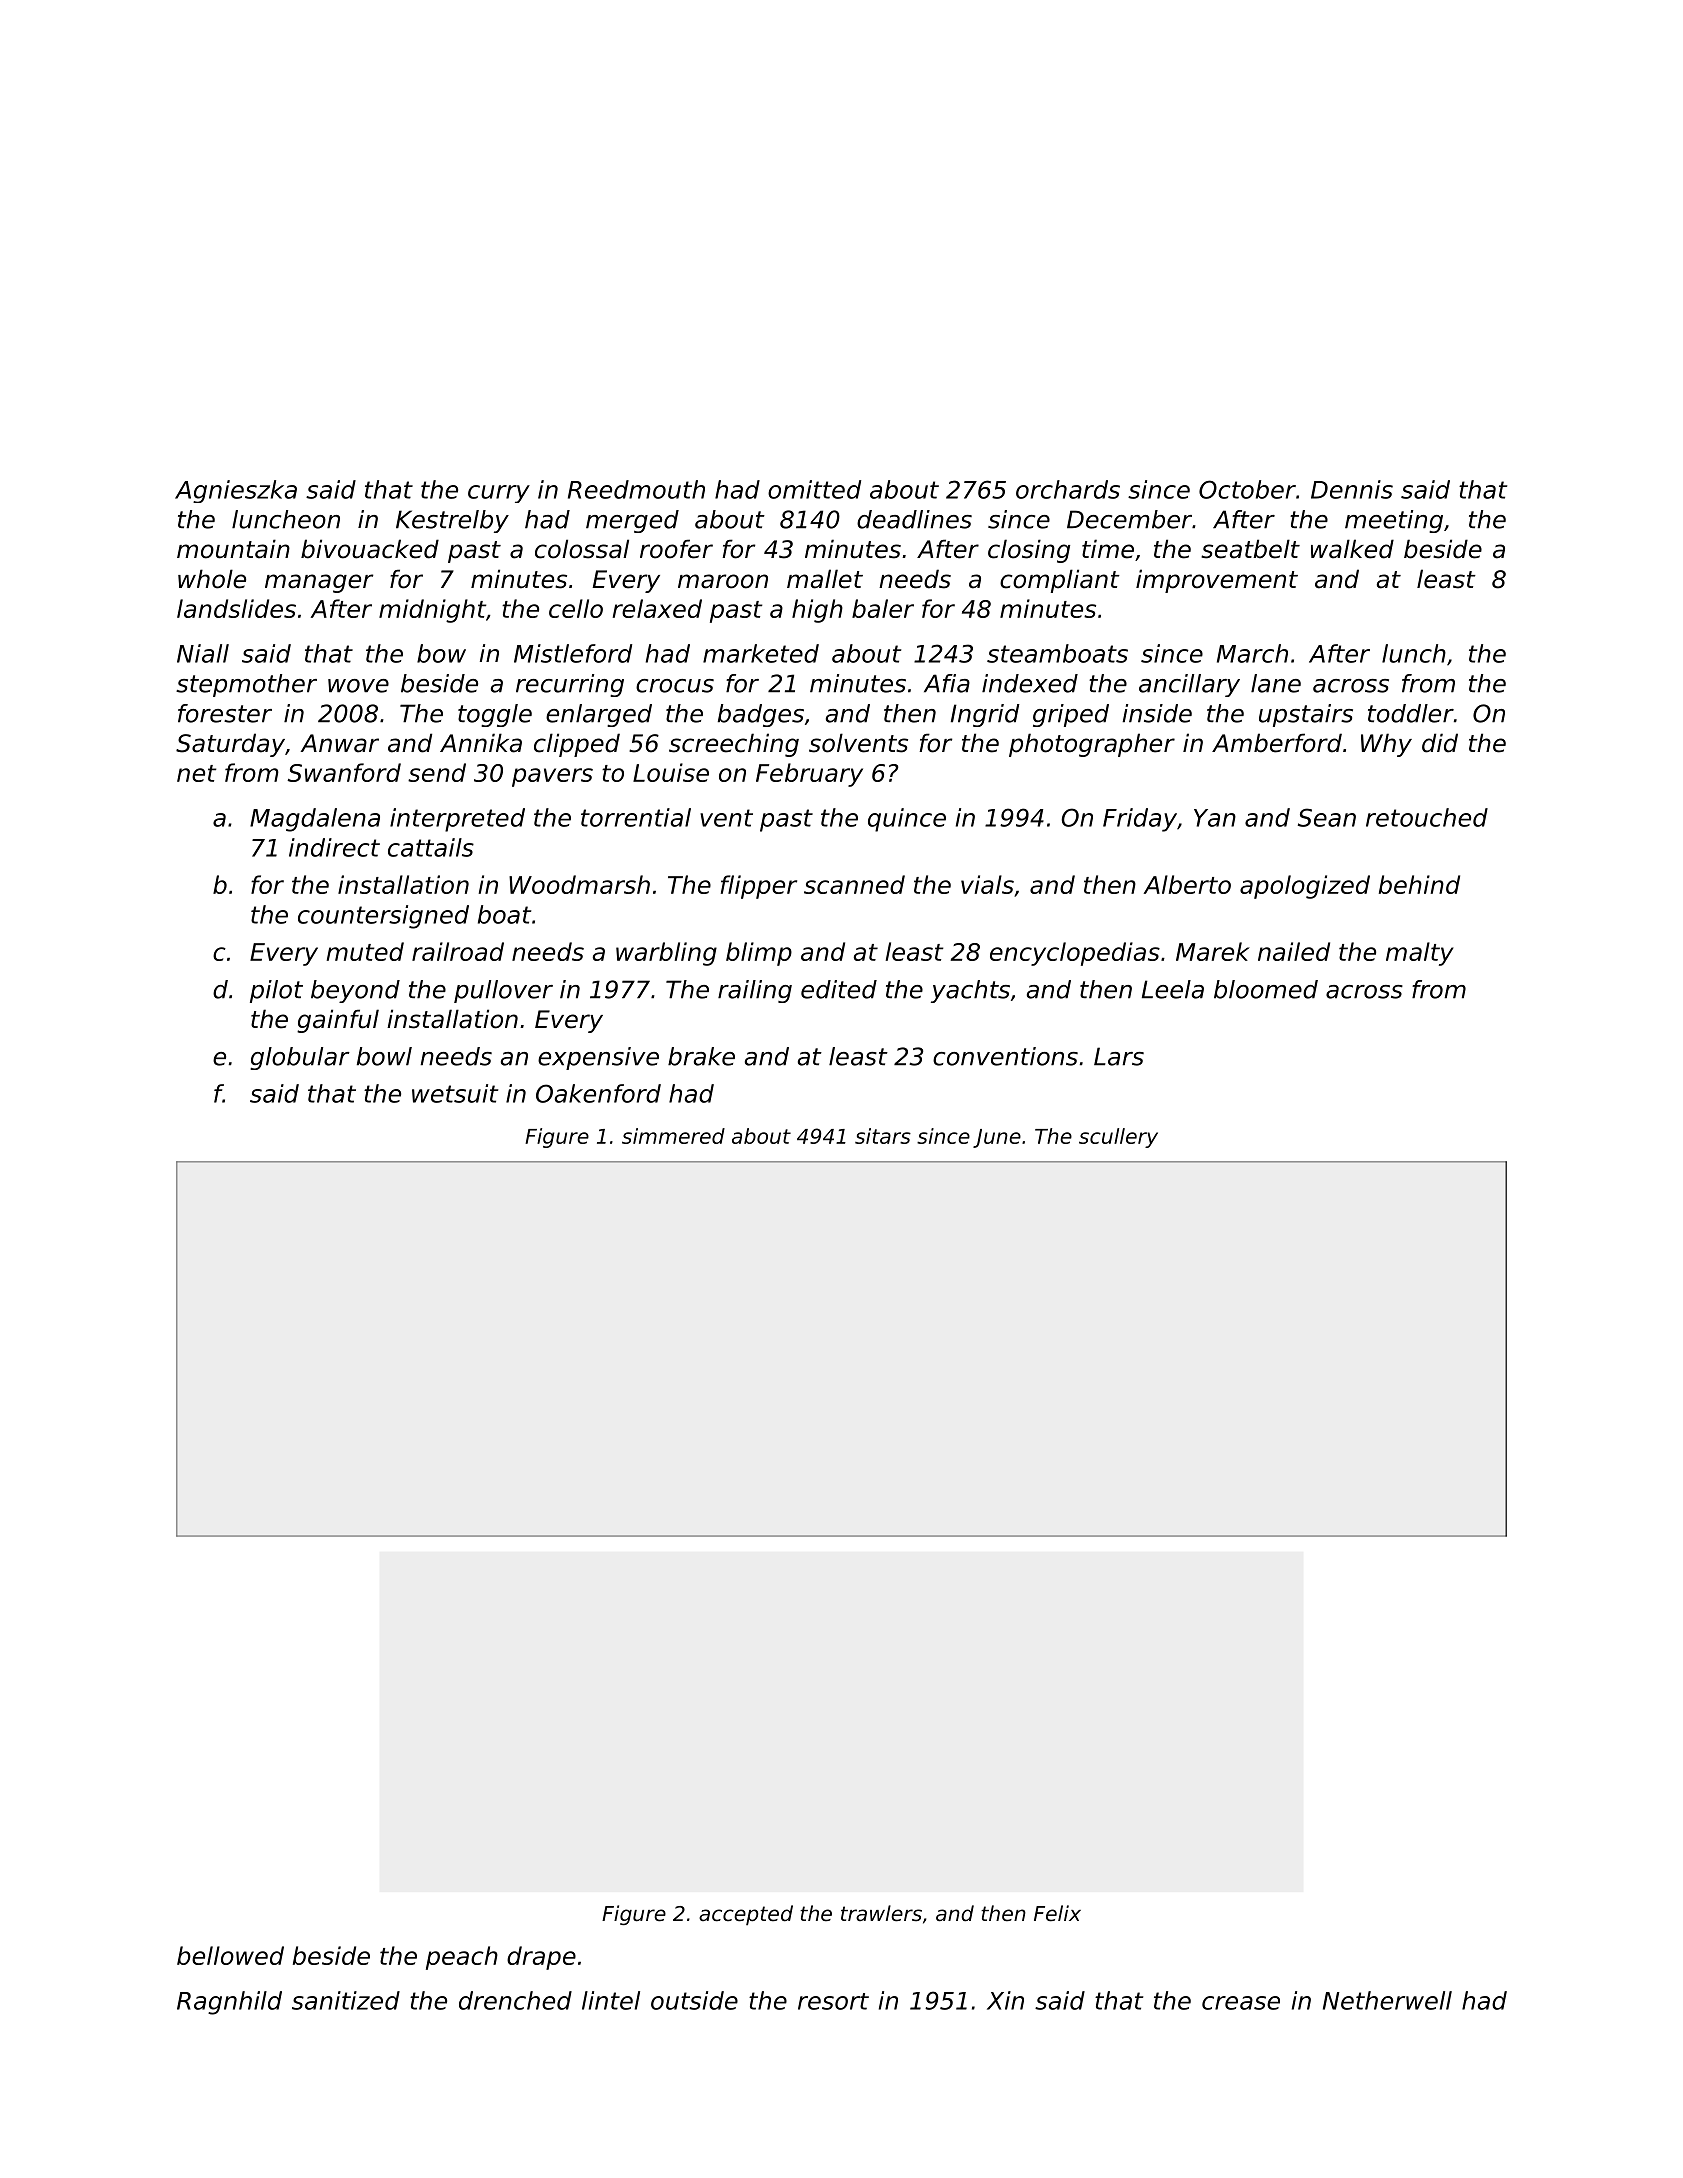  Describe the element at coordinates (883, 1136) in the screenshot. I see `sitars` at that location.
